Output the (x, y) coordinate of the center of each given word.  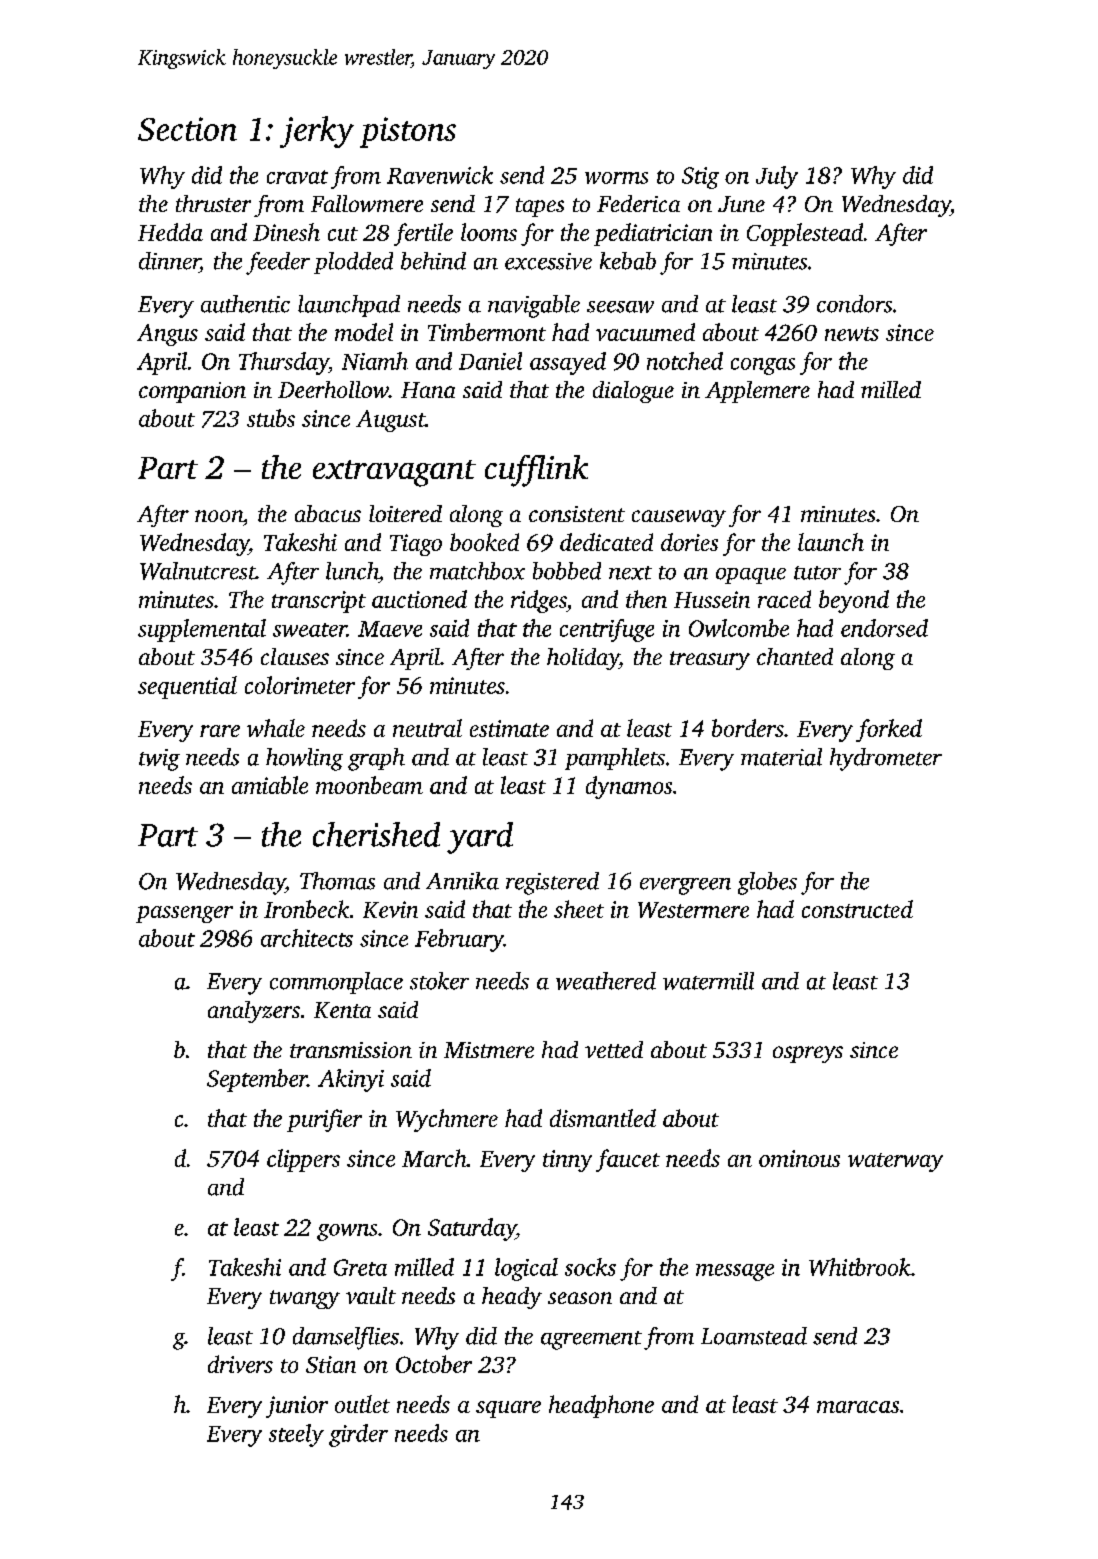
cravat (297, 177)
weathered (606, 981)
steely (296, 1435)
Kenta (342, 1010)
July (777, 177)
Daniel (490, 361)
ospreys (808, 1054)
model (364, 332)
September (257, 1080)
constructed (857, 909)
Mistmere (489, 1050)
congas (763, 366)
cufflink (536, 471)
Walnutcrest (198, 571)
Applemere (757, 392)
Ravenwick (440, 175)
